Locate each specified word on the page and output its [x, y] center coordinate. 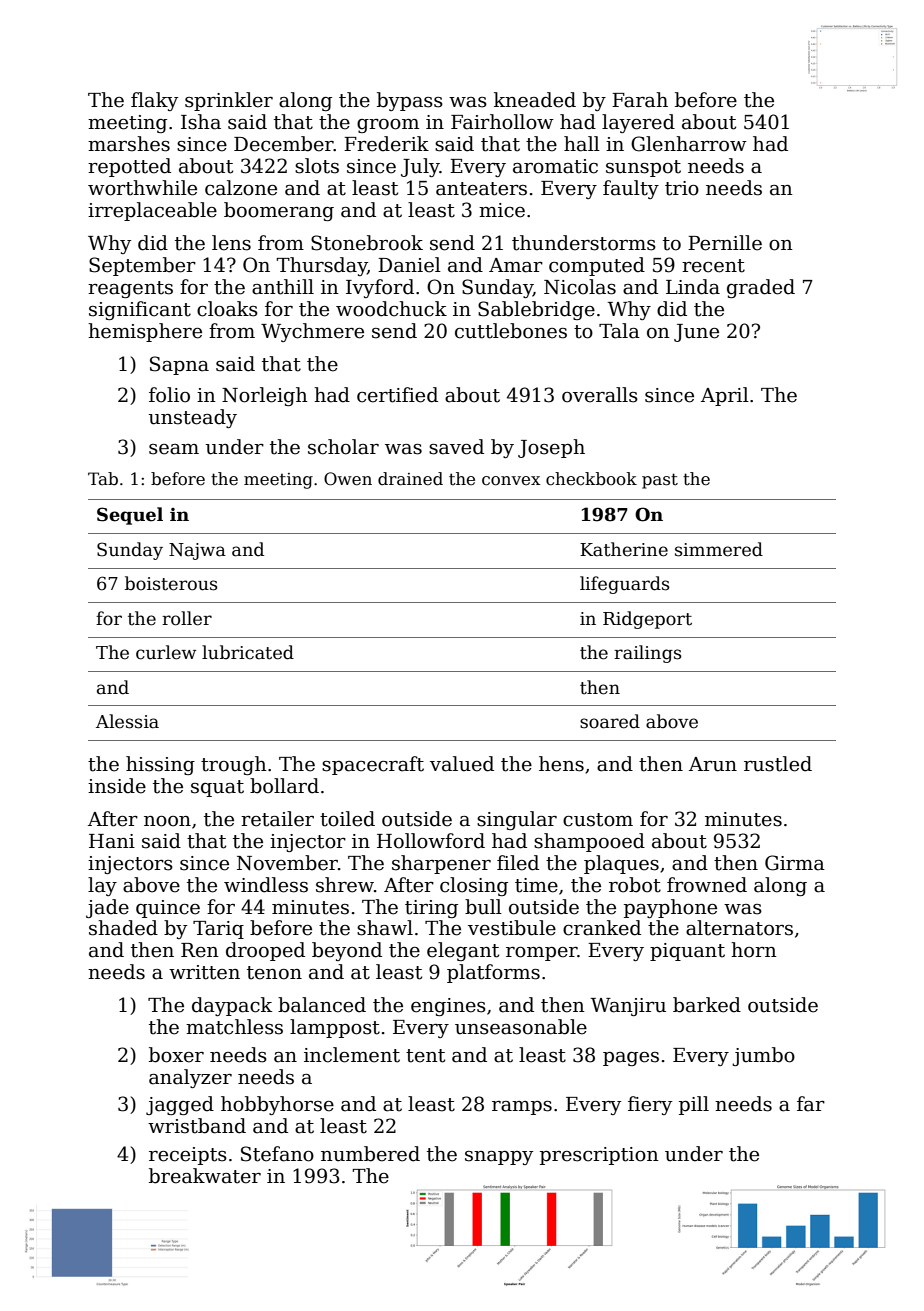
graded [761, 288]
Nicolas [580, 287]
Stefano [277, 1154]
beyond [347, 951]
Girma [795, 863]
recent [713, 266]
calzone [241, 188]
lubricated [248, 652]
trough [234, 765]
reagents [130, 289]
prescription [599, 1156]
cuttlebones [511, 331]
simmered [719, 549]
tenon [274, 973]
